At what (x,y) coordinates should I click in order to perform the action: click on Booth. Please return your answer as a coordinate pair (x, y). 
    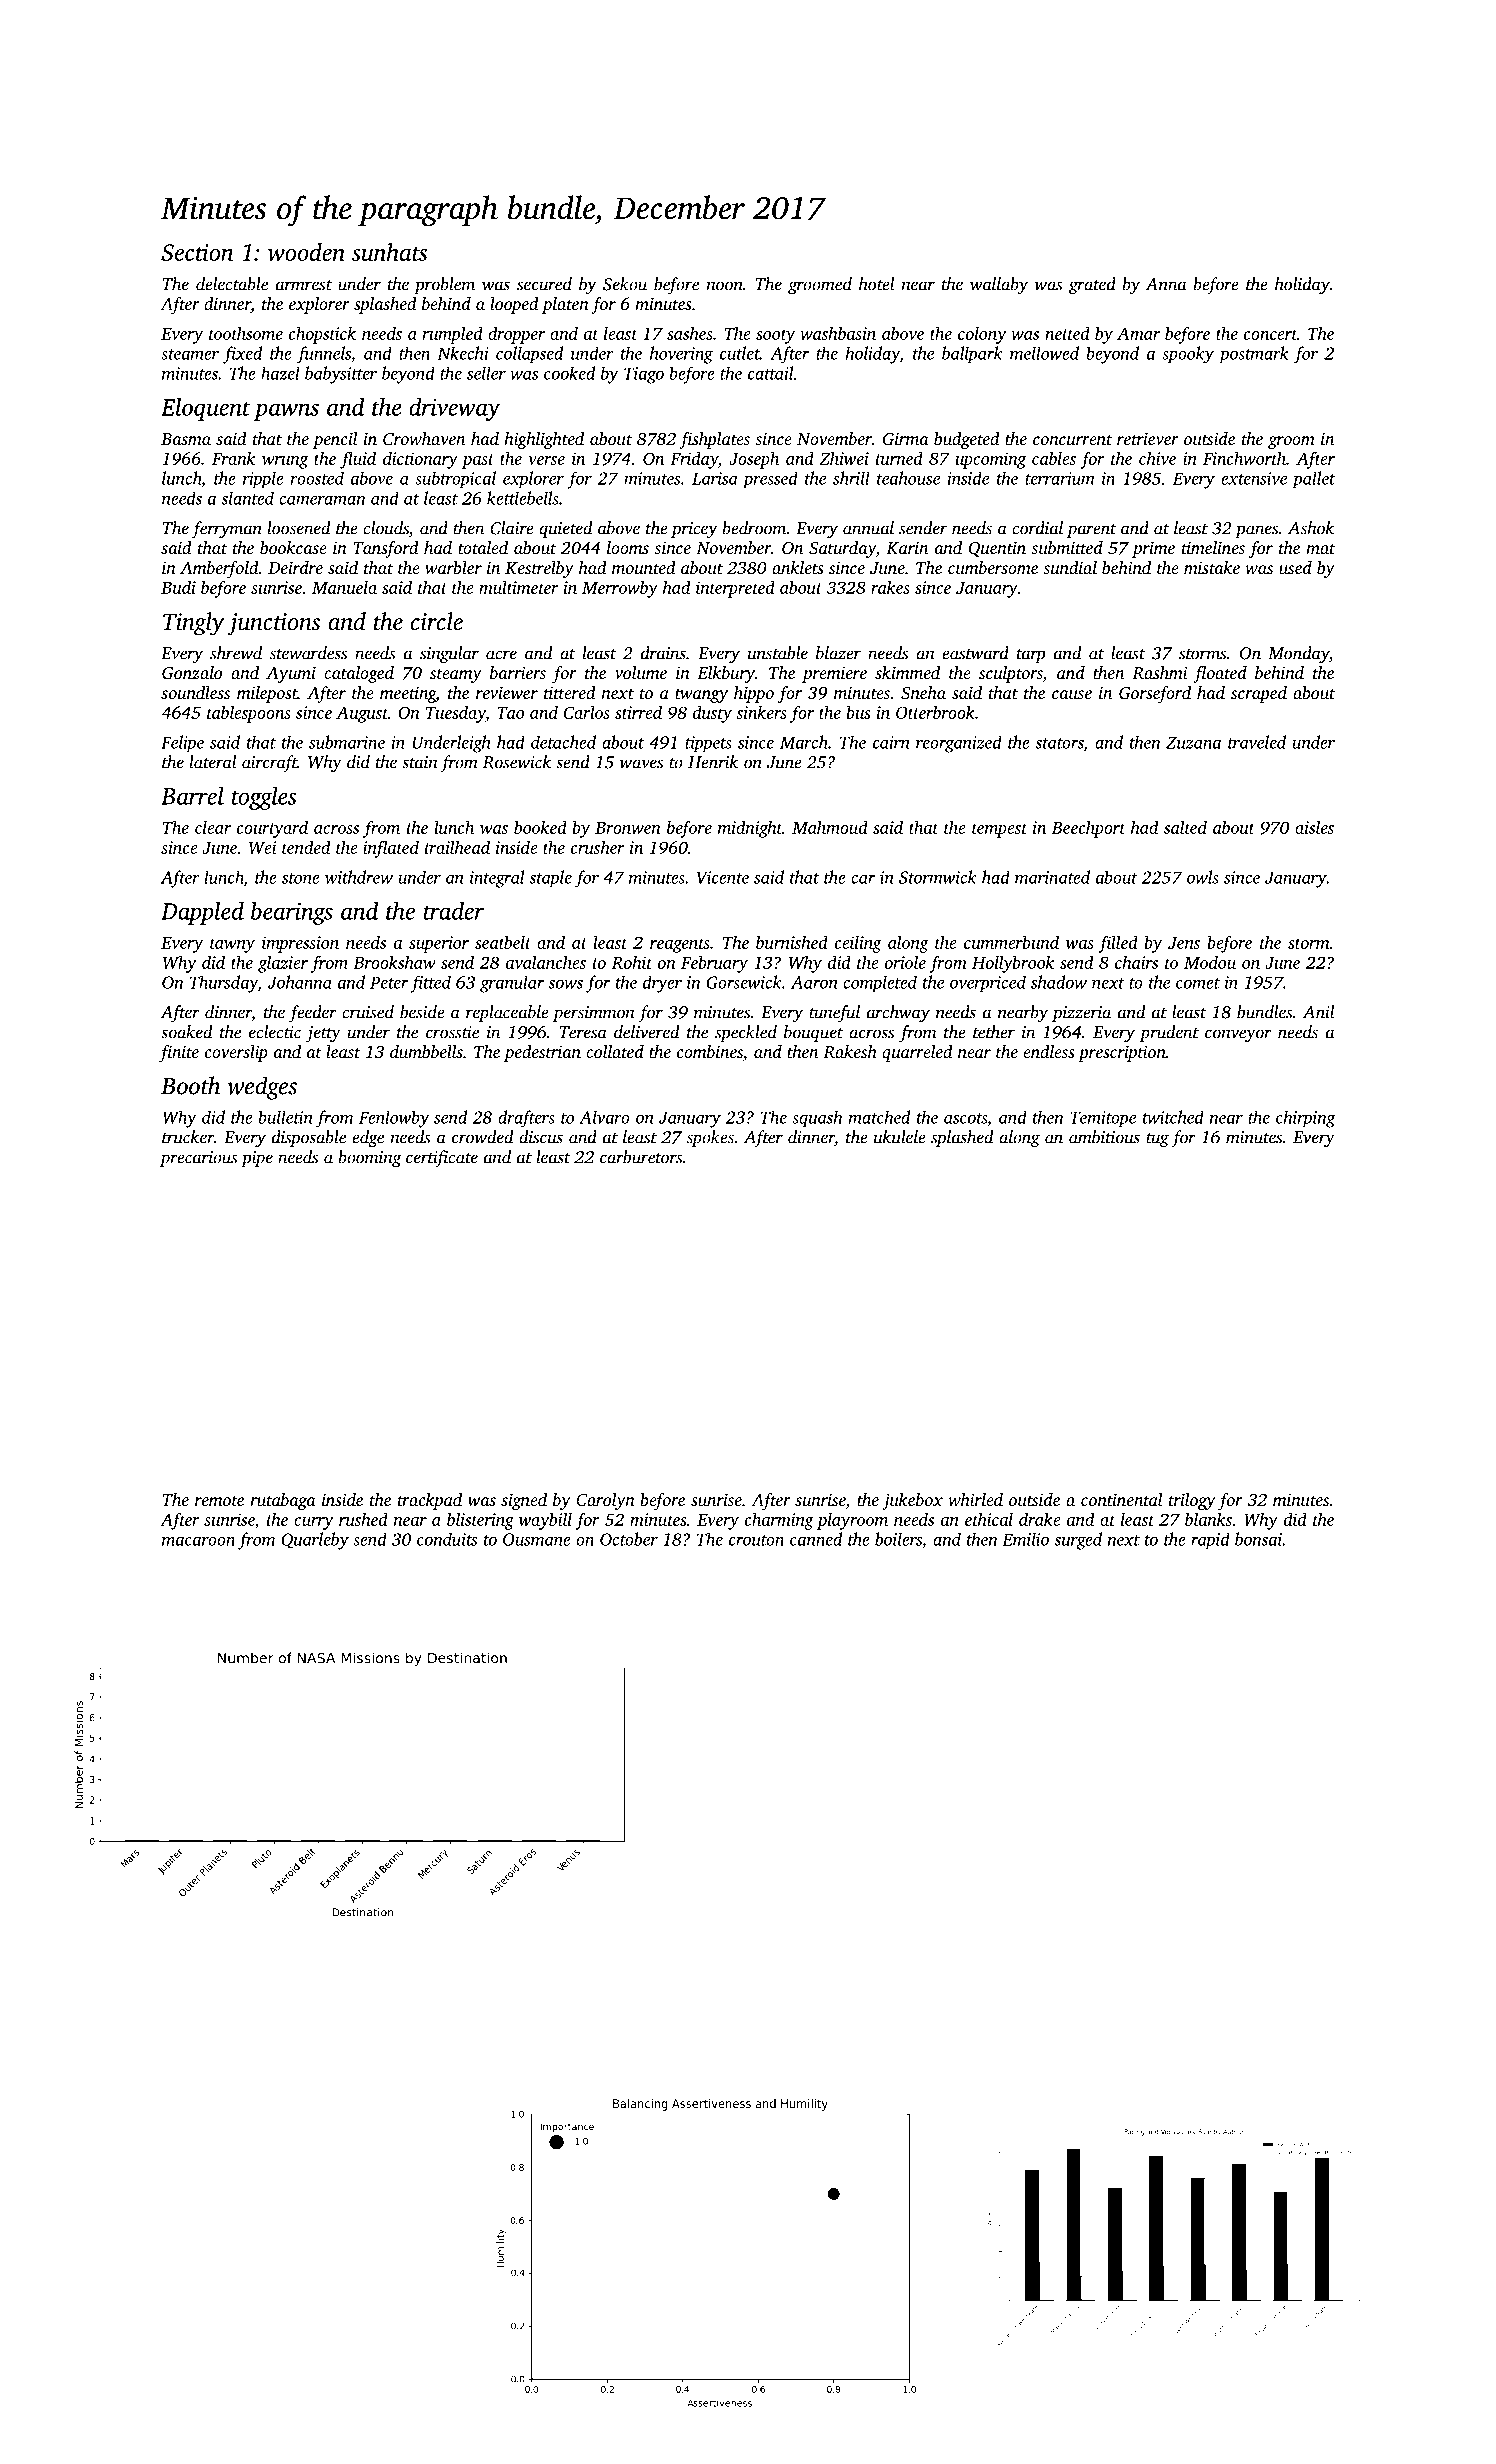
    Looking at the image, I should click on (190, 1085).
